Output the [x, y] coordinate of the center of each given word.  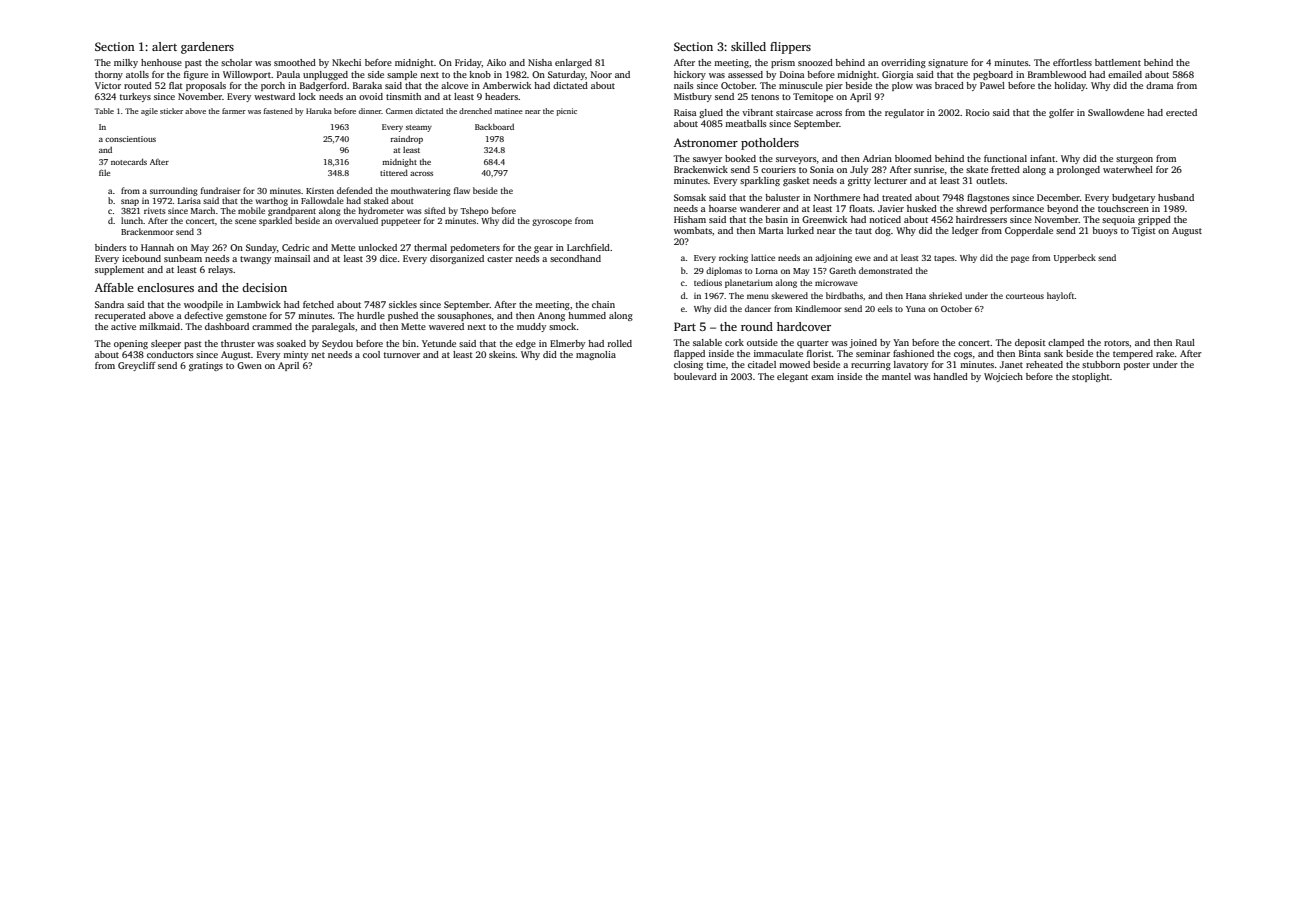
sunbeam [183, 258]
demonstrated [886, 270]
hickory [690, 75]
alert [164, 46]
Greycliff [137, 366]
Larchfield [588, 247]
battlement [1118, 62]
